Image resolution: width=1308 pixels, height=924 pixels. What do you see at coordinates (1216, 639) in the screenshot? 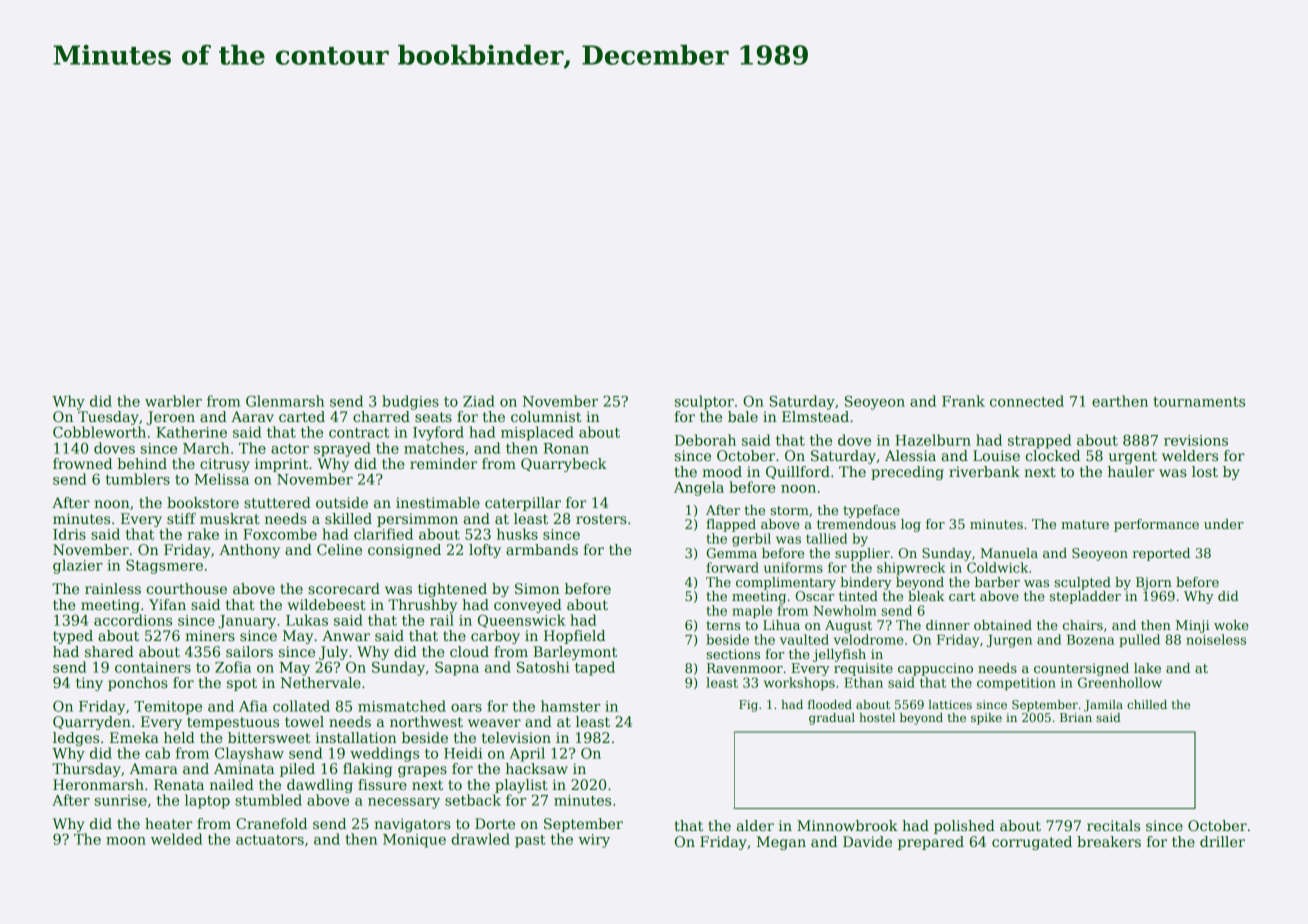
I see `noiseless` at bounding box center [1216, 639].
